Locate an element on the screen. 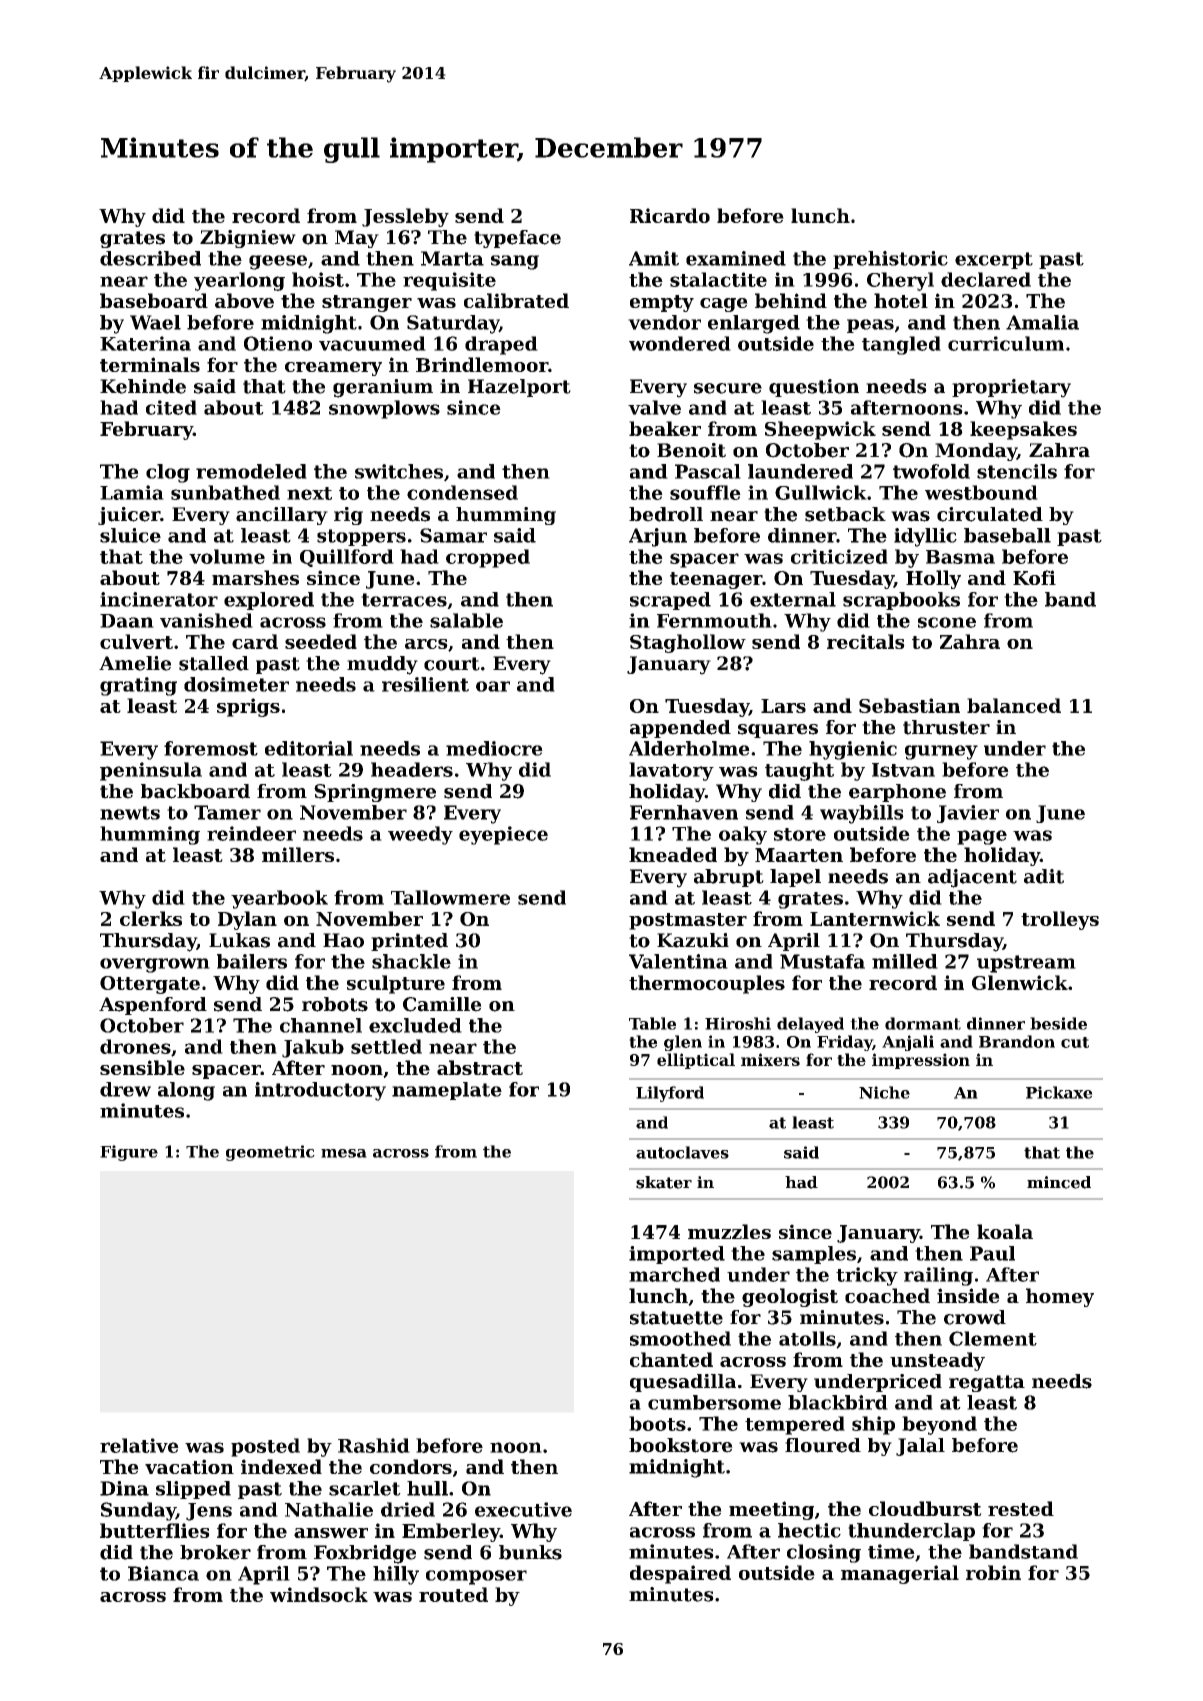 Image resolution: width=1203 pixels, height=1701 pixels. appended is located at coordinates (680, 729).
